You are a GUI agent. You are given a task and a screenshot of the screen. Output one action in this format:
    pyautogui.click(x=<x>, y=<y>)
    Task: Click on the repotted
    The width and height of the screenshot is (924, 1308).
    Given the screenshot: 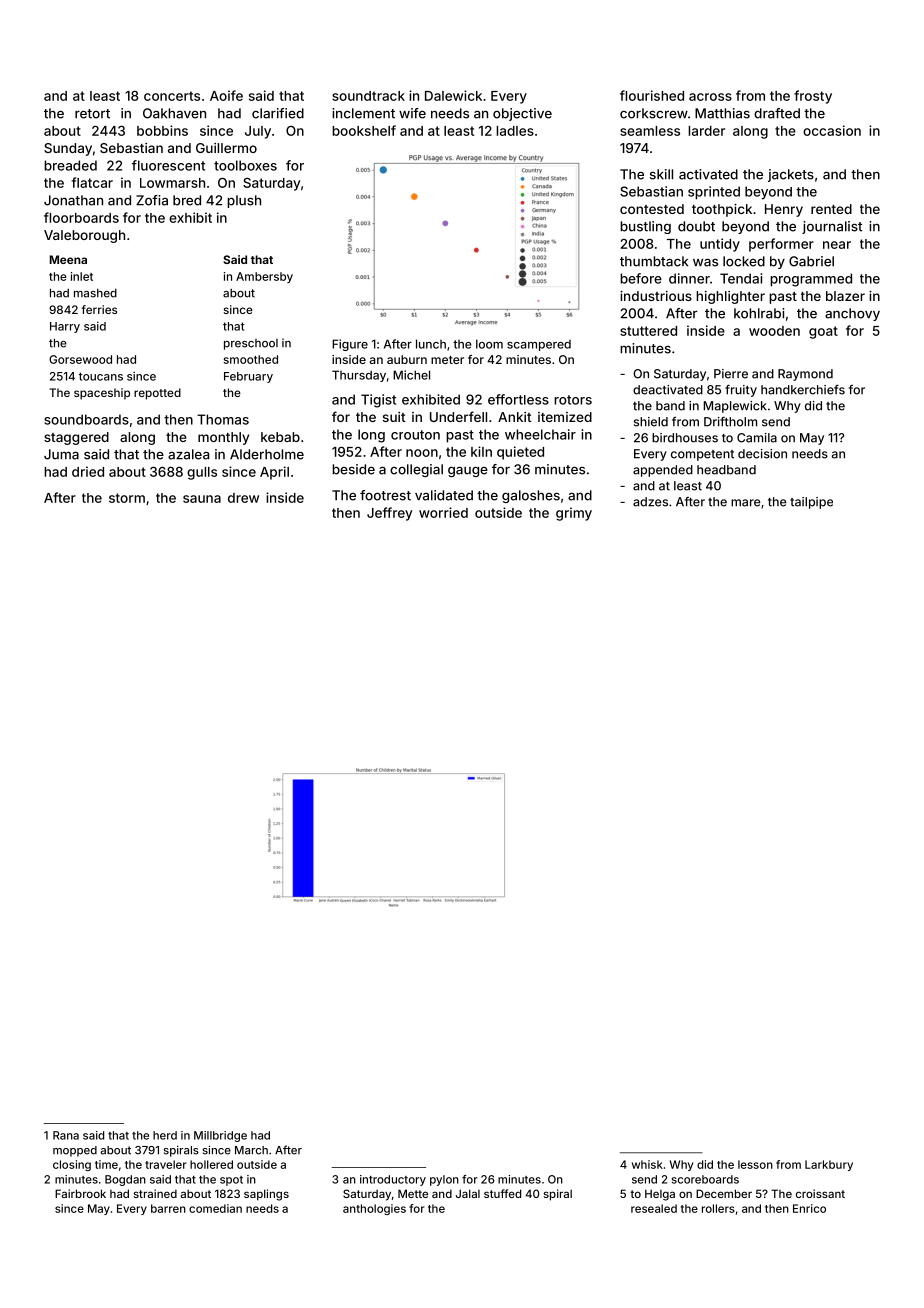 What is the action you would take?
    pyautogui.click(x=157, y=394)
